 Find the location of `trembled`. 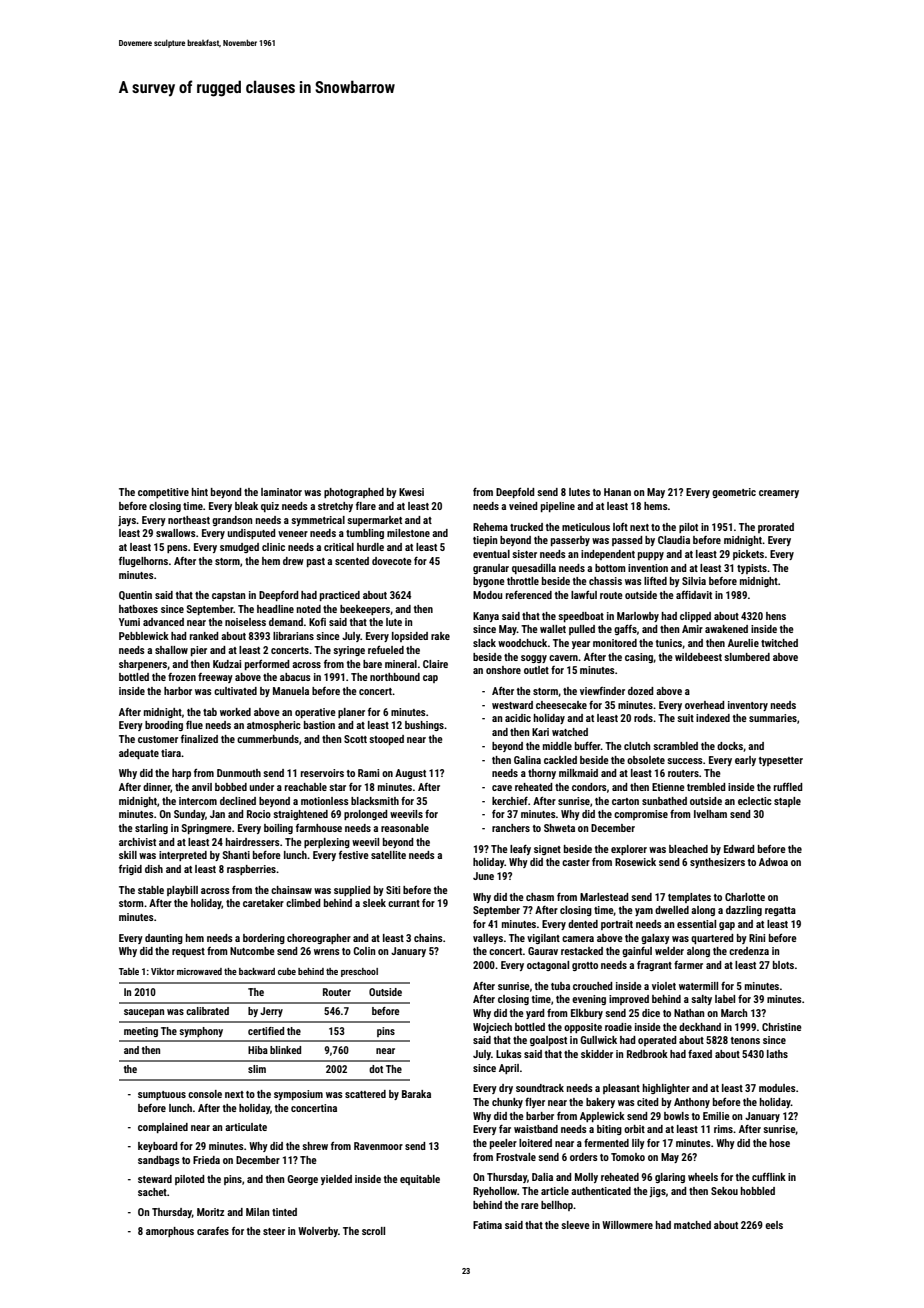

trembled is located at coordinates (706, 787).
